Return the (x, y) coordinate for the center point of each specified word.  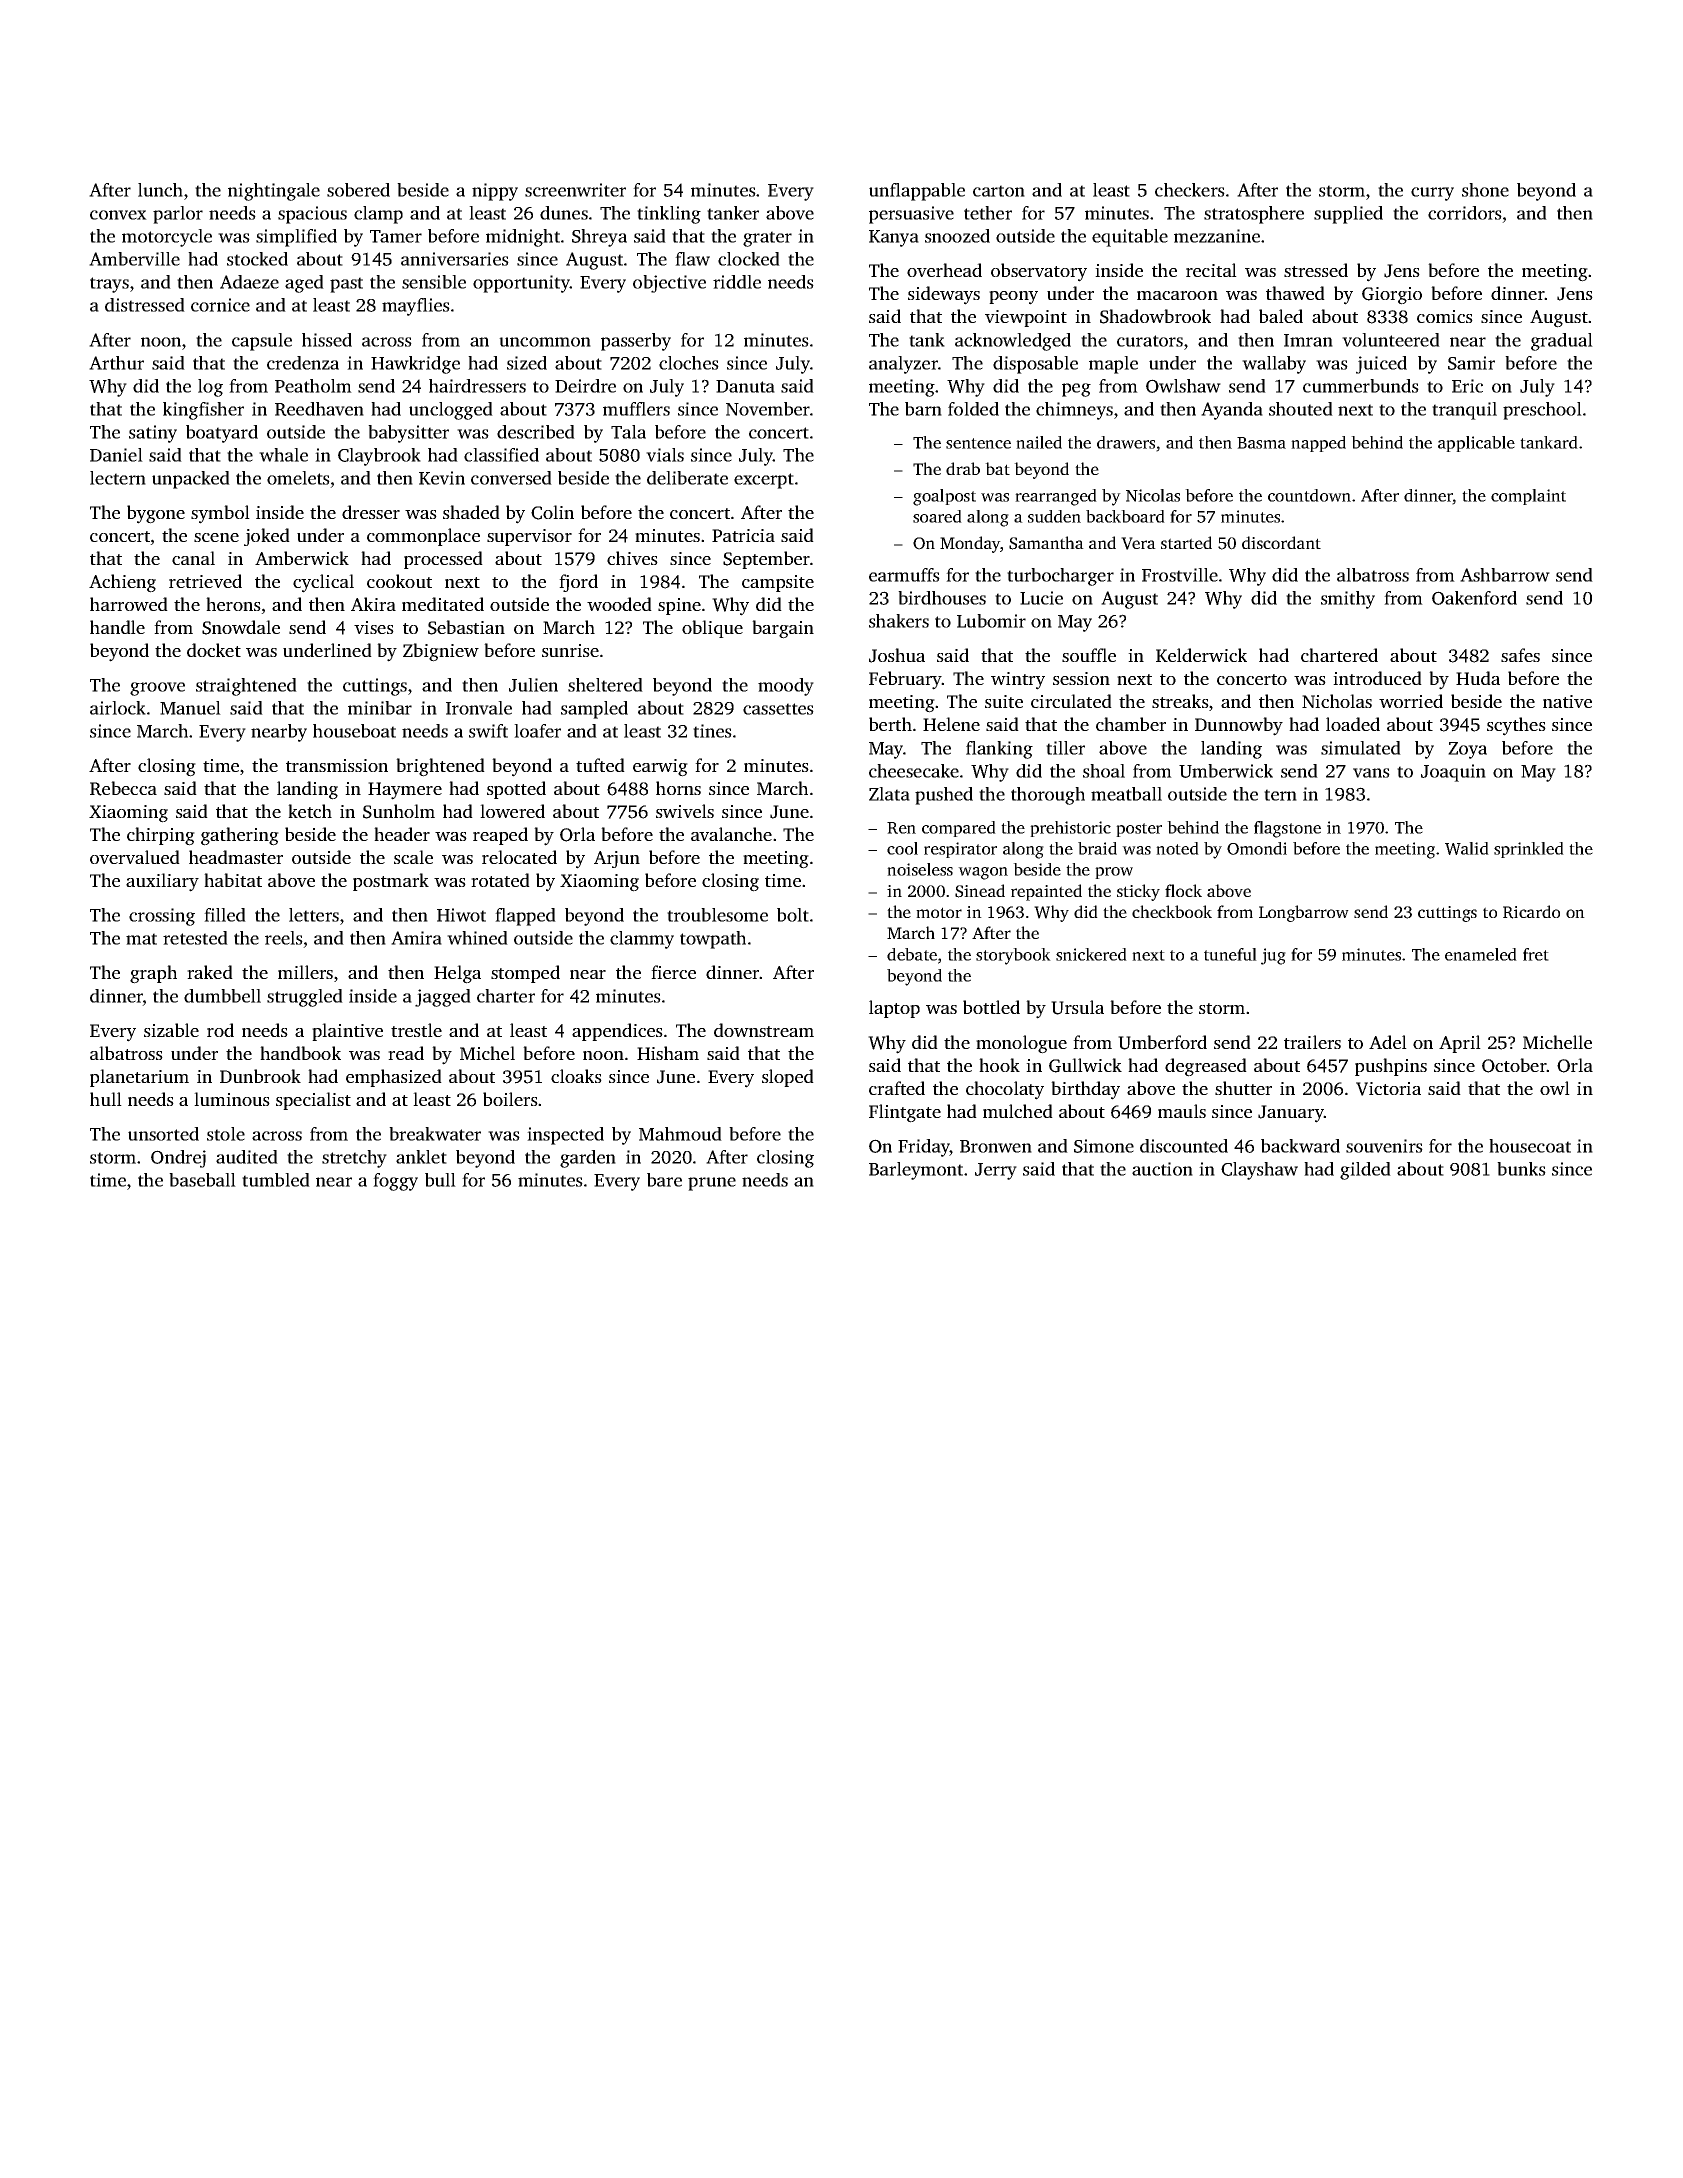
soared (937, 516)
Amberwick (302, 558)
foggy (395, 1182)
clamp (378, 215)
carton (999, 191)
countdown (1309, 495)
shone (1485, 190)
